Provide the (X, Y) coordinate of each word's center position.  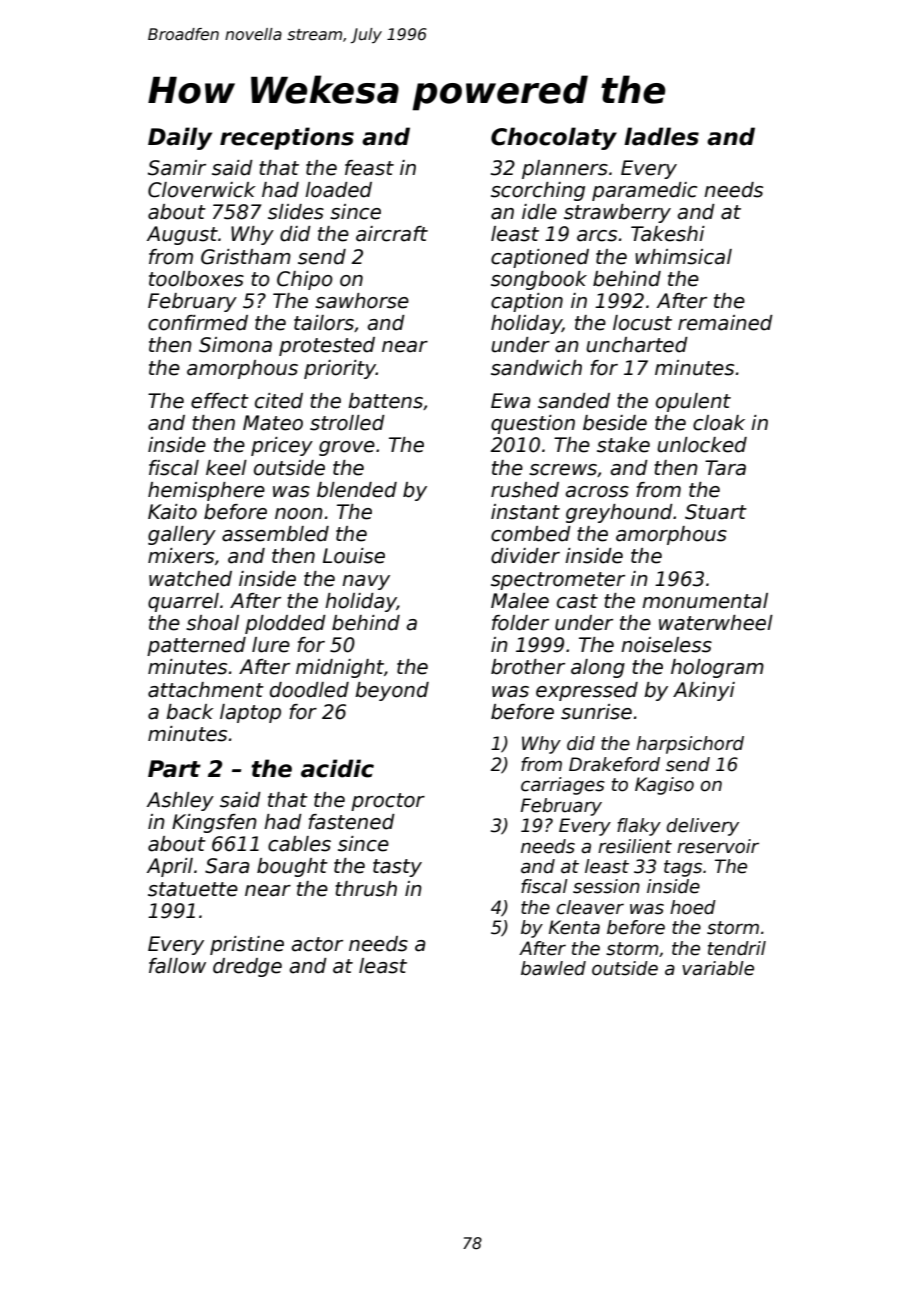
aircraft (392, 234)
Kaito (172, 512)
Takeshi (668, 234)
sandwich (536, 368)
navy (366, 582)
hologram (717, 668)
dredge (247, 967)
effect (220, 401)
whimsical (683, 257)
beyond (392, 691)
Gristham (246, 257)
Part (174, 769)
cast (577, 601)
